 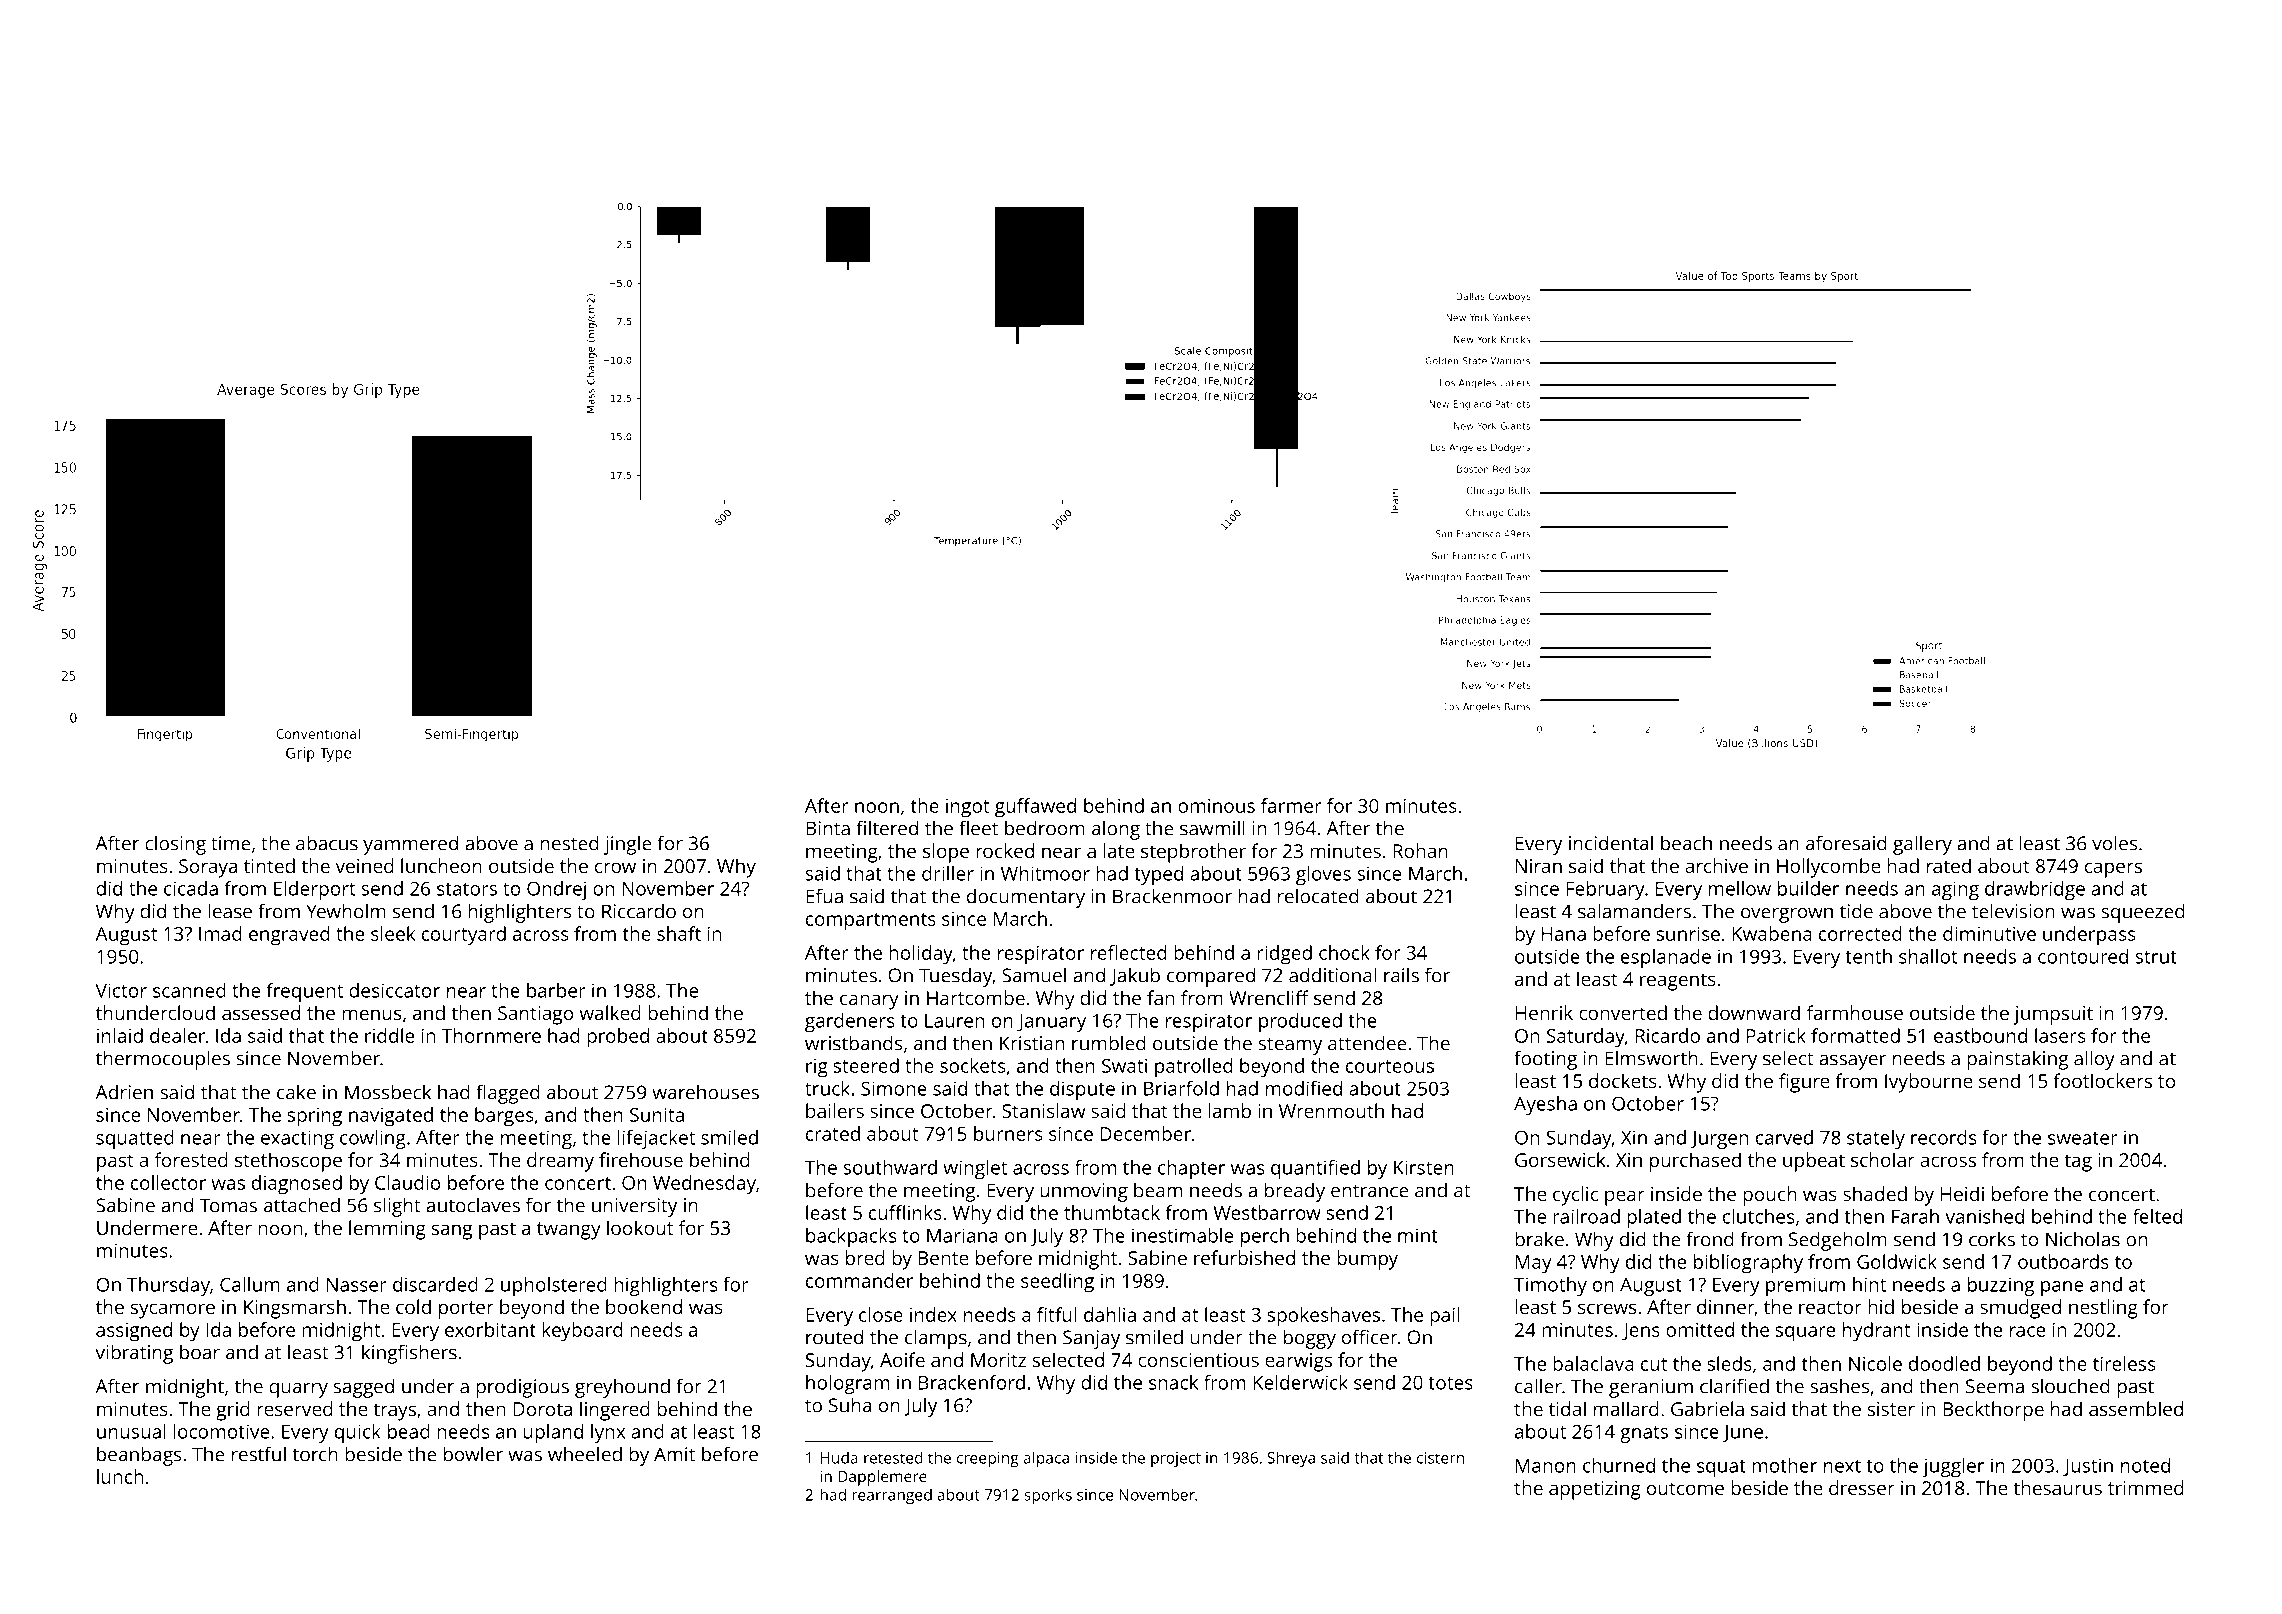 What do you see at coordinates (139, 1456) in the page?
I see `beanbags` at bounding box center [139, 1456].
